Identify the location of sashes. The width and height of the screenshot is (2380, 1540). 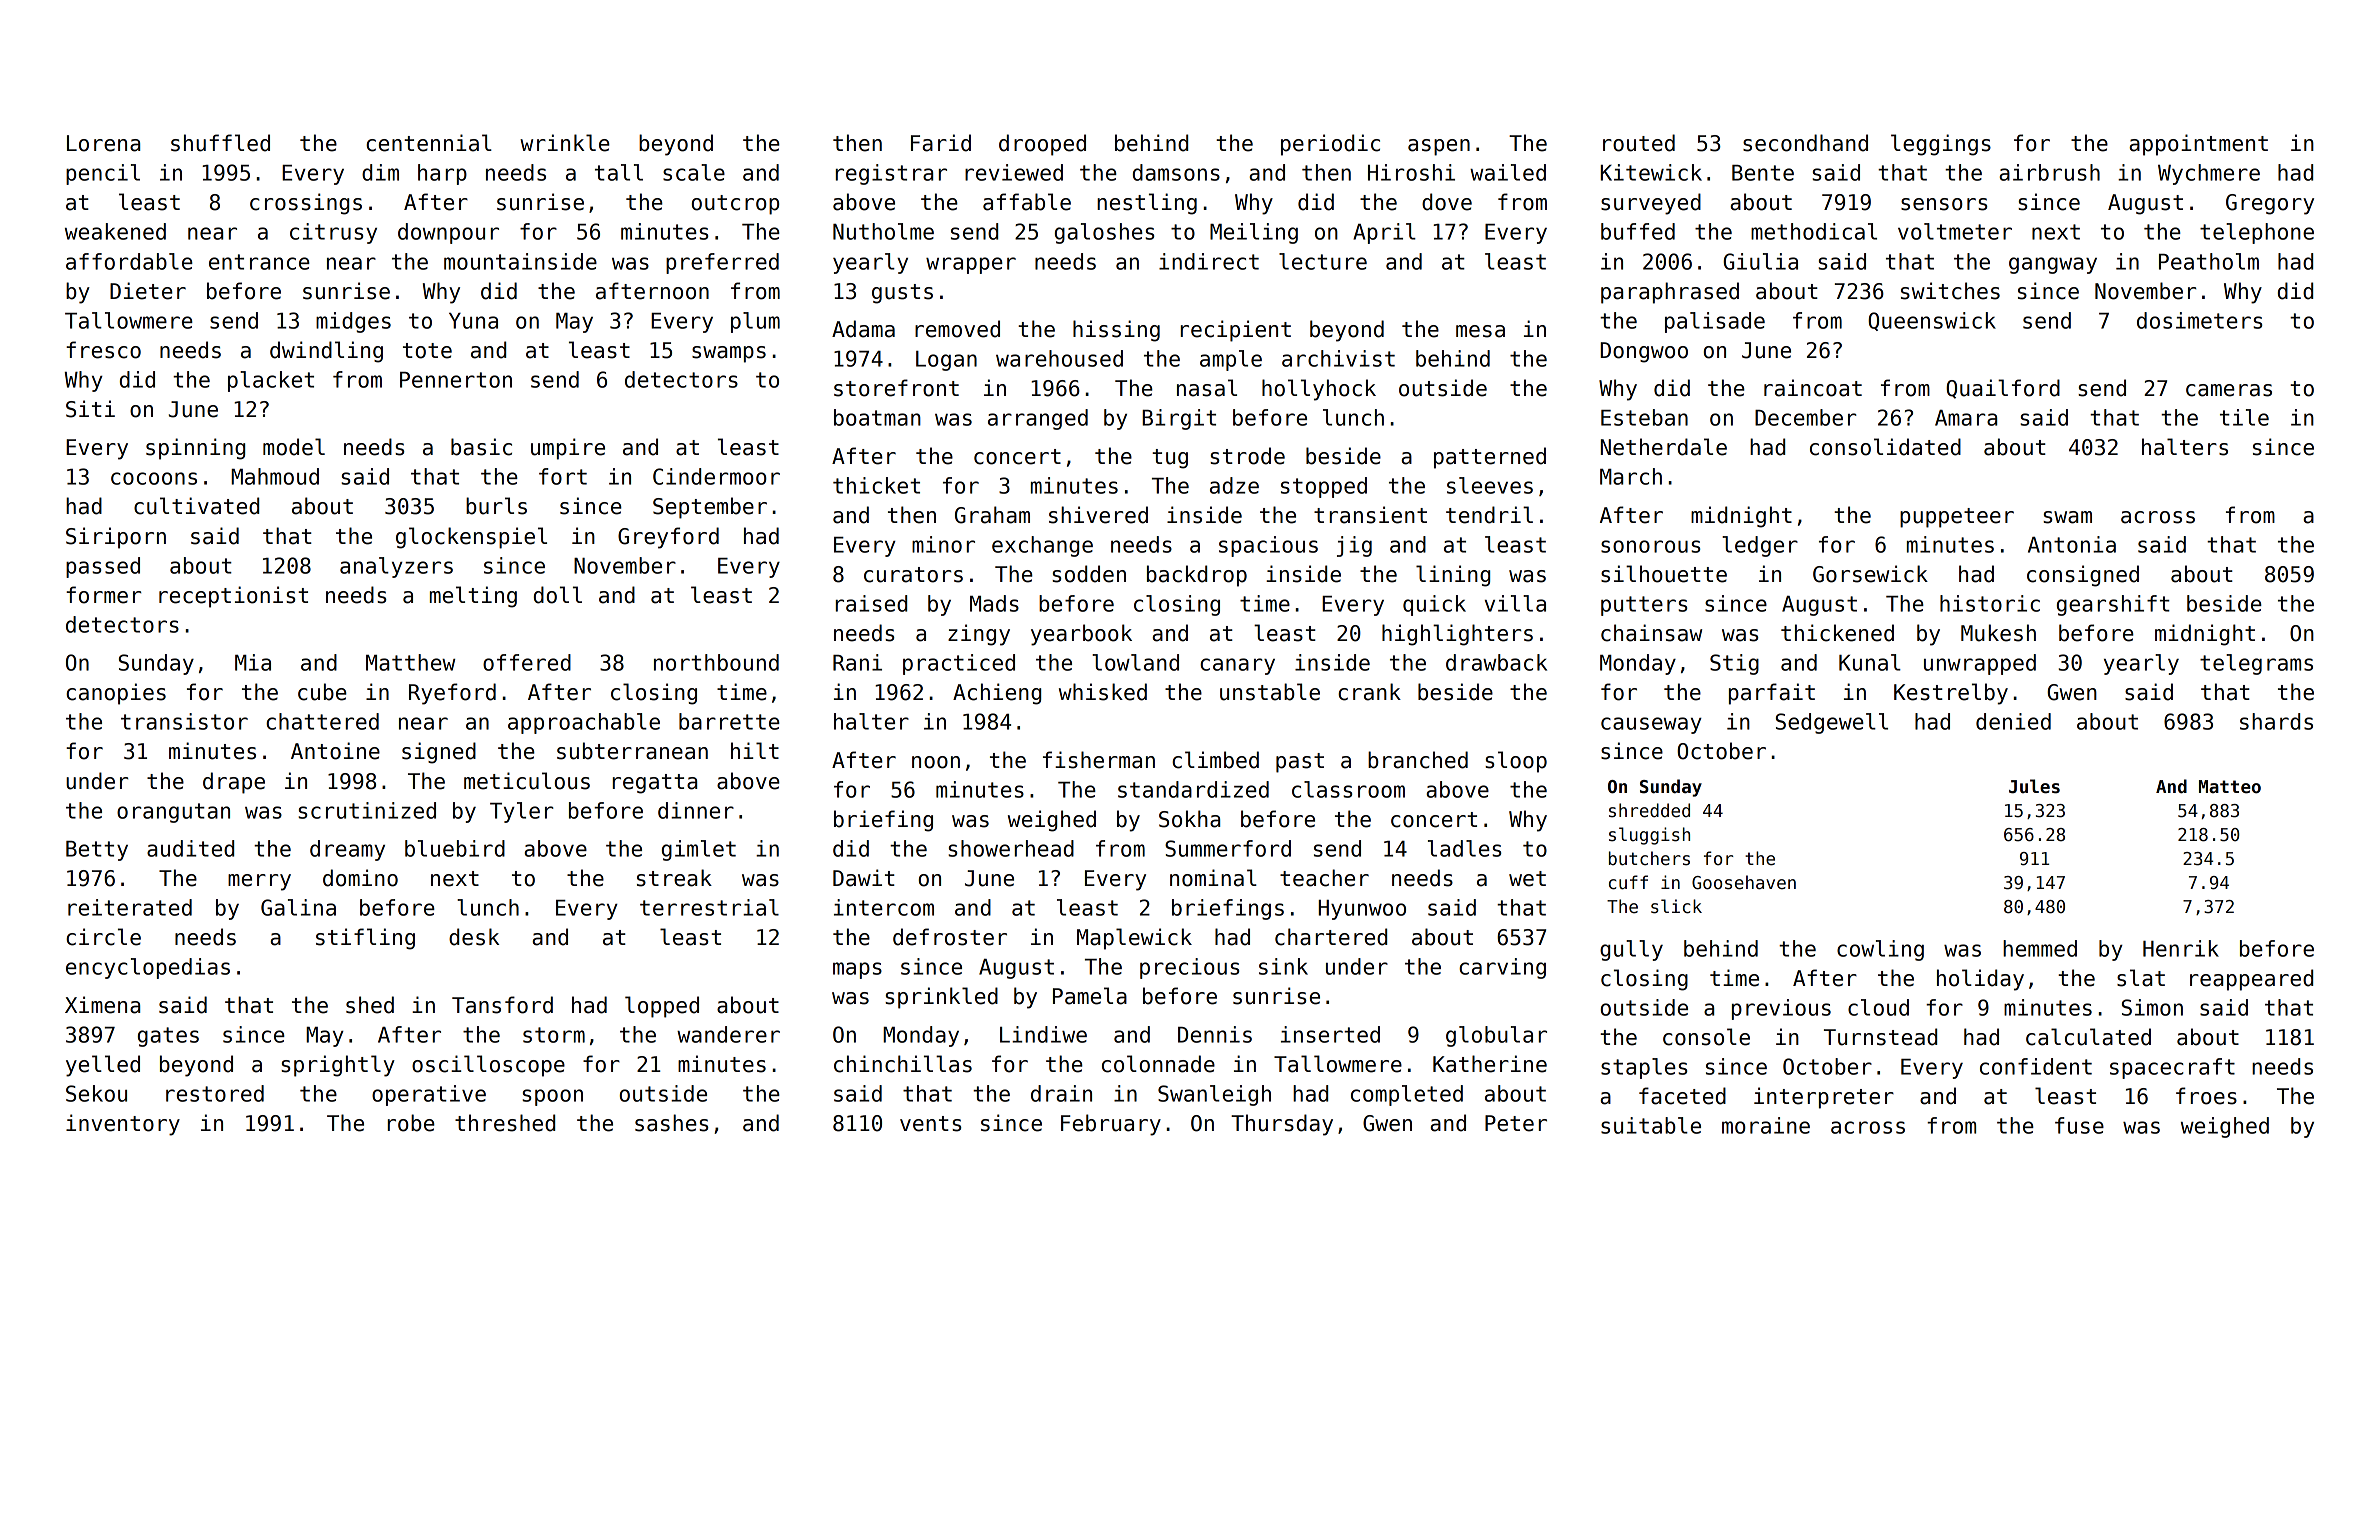
(672, 1123).
